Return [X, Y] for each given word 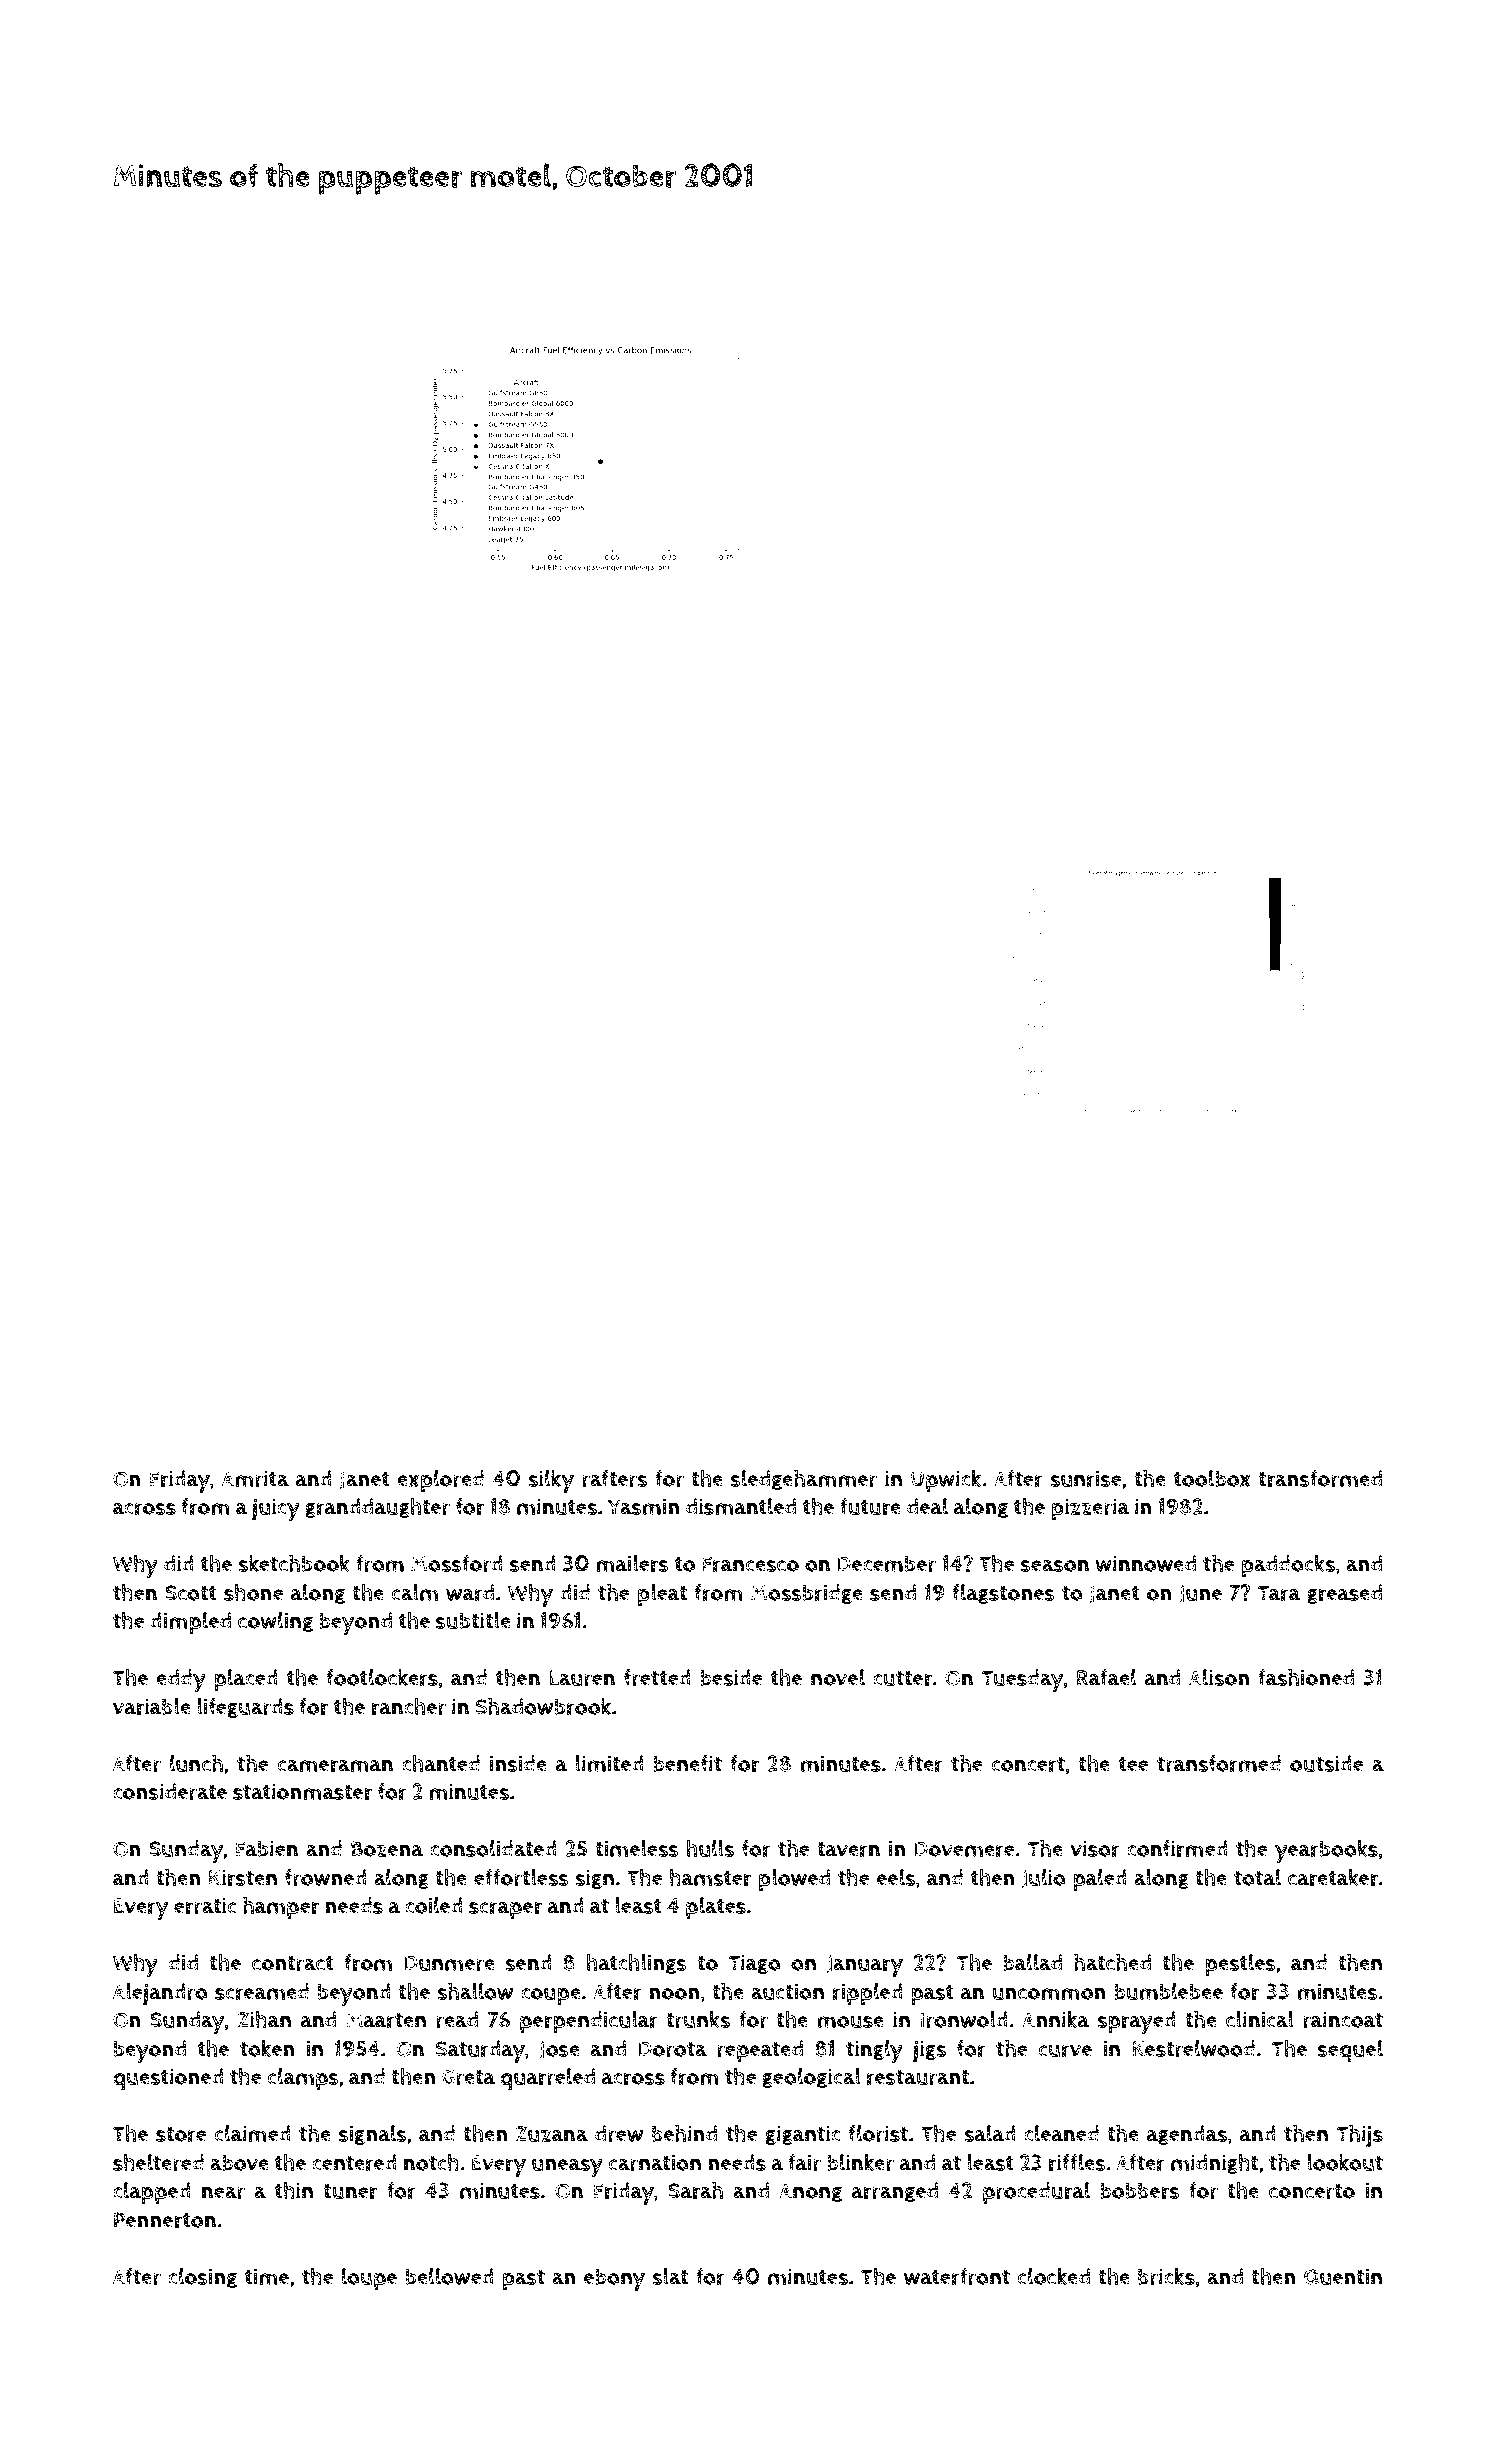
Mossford [457, 1563]
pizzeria [1091, 1509]
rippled [868, 1994]
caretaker [1333, 1877]
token [267, 2048]
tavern [848, 1849]
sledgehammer [804, 1479]
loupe [369, 2279]
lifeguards [245, 1708]
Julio [1044, 1879]
